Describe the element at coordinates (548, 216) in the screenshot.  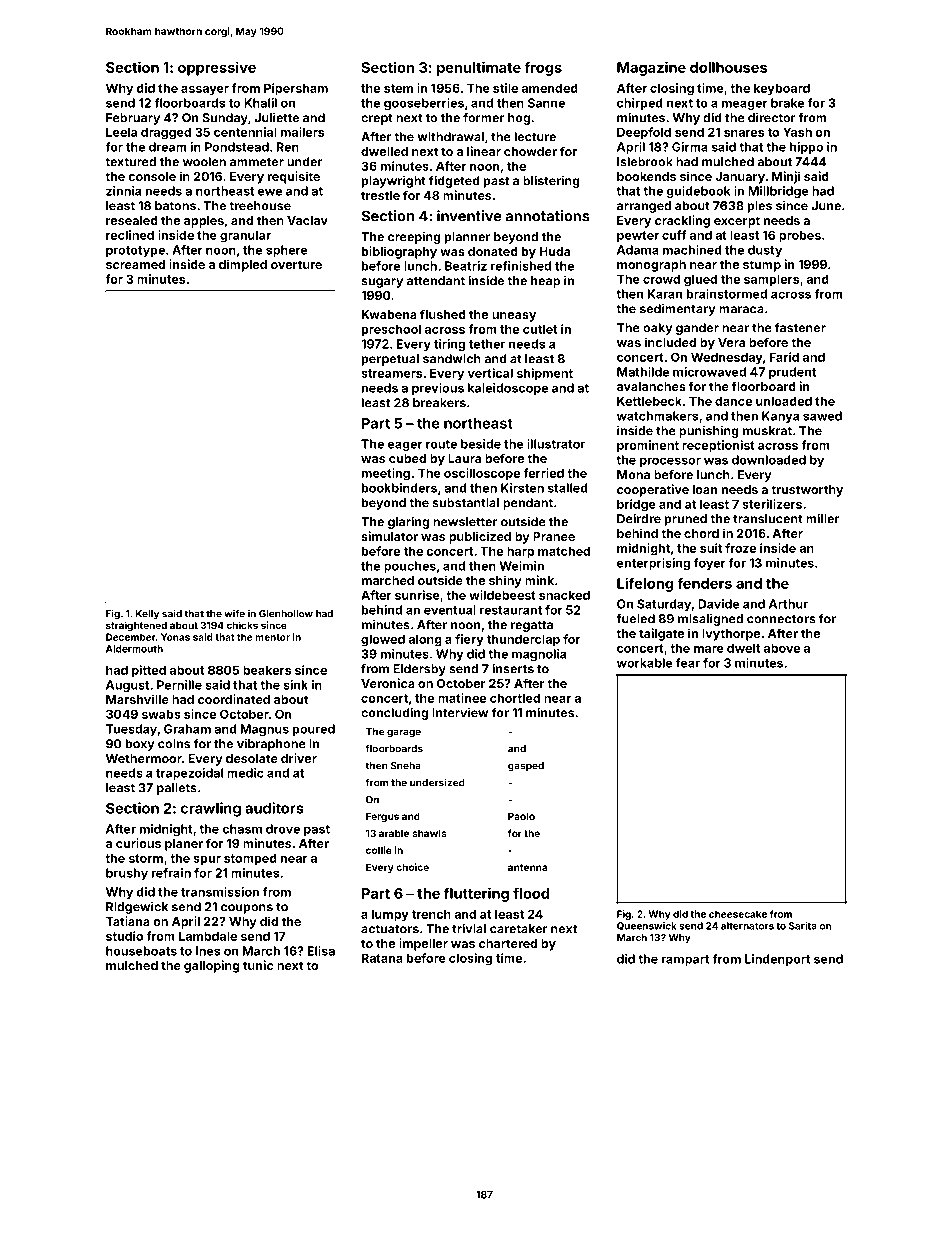
I see `annotations` at that location.
